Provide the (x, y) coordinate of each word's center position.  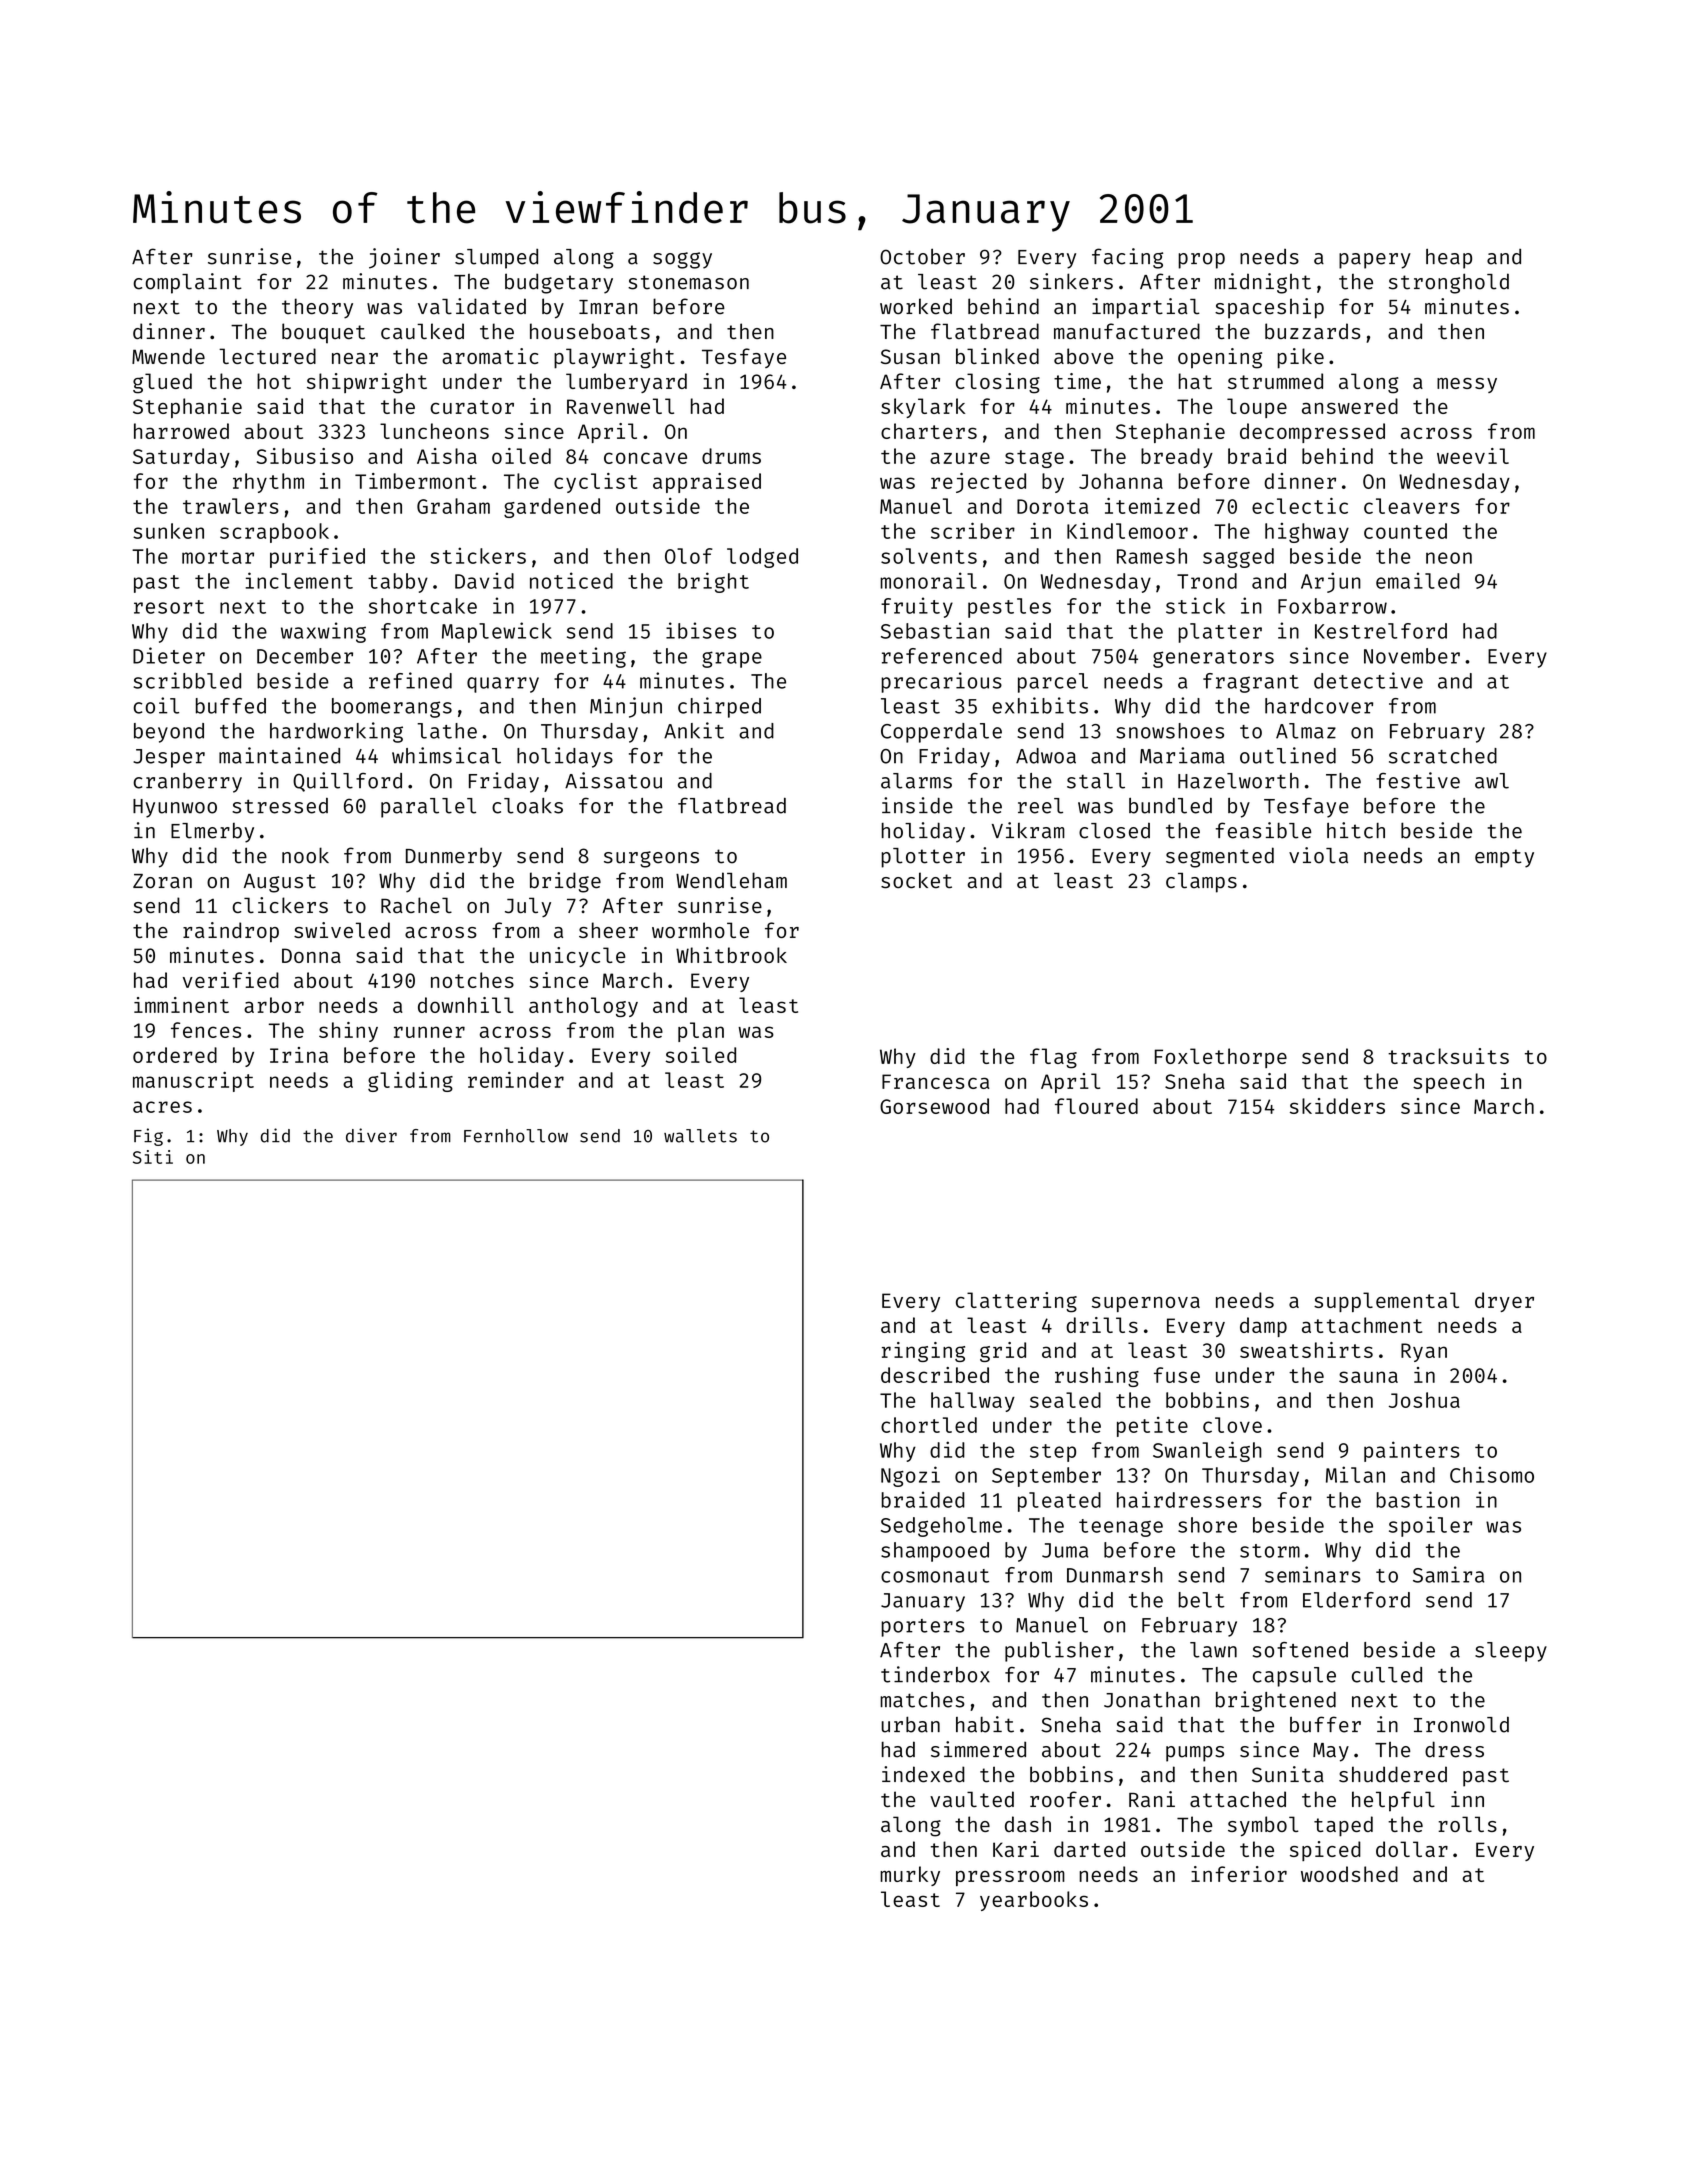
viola (1318, 855)
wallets (700, 1136)
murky (910, 1876)
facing (1127, 258)
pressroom (1010, 1878)
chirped (719, 707)
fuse (1177, 1375)
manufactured (1127, 331)
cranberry (187, 783)
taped (1343, 1826)
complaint (187, 283)
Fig (148, 1137)
